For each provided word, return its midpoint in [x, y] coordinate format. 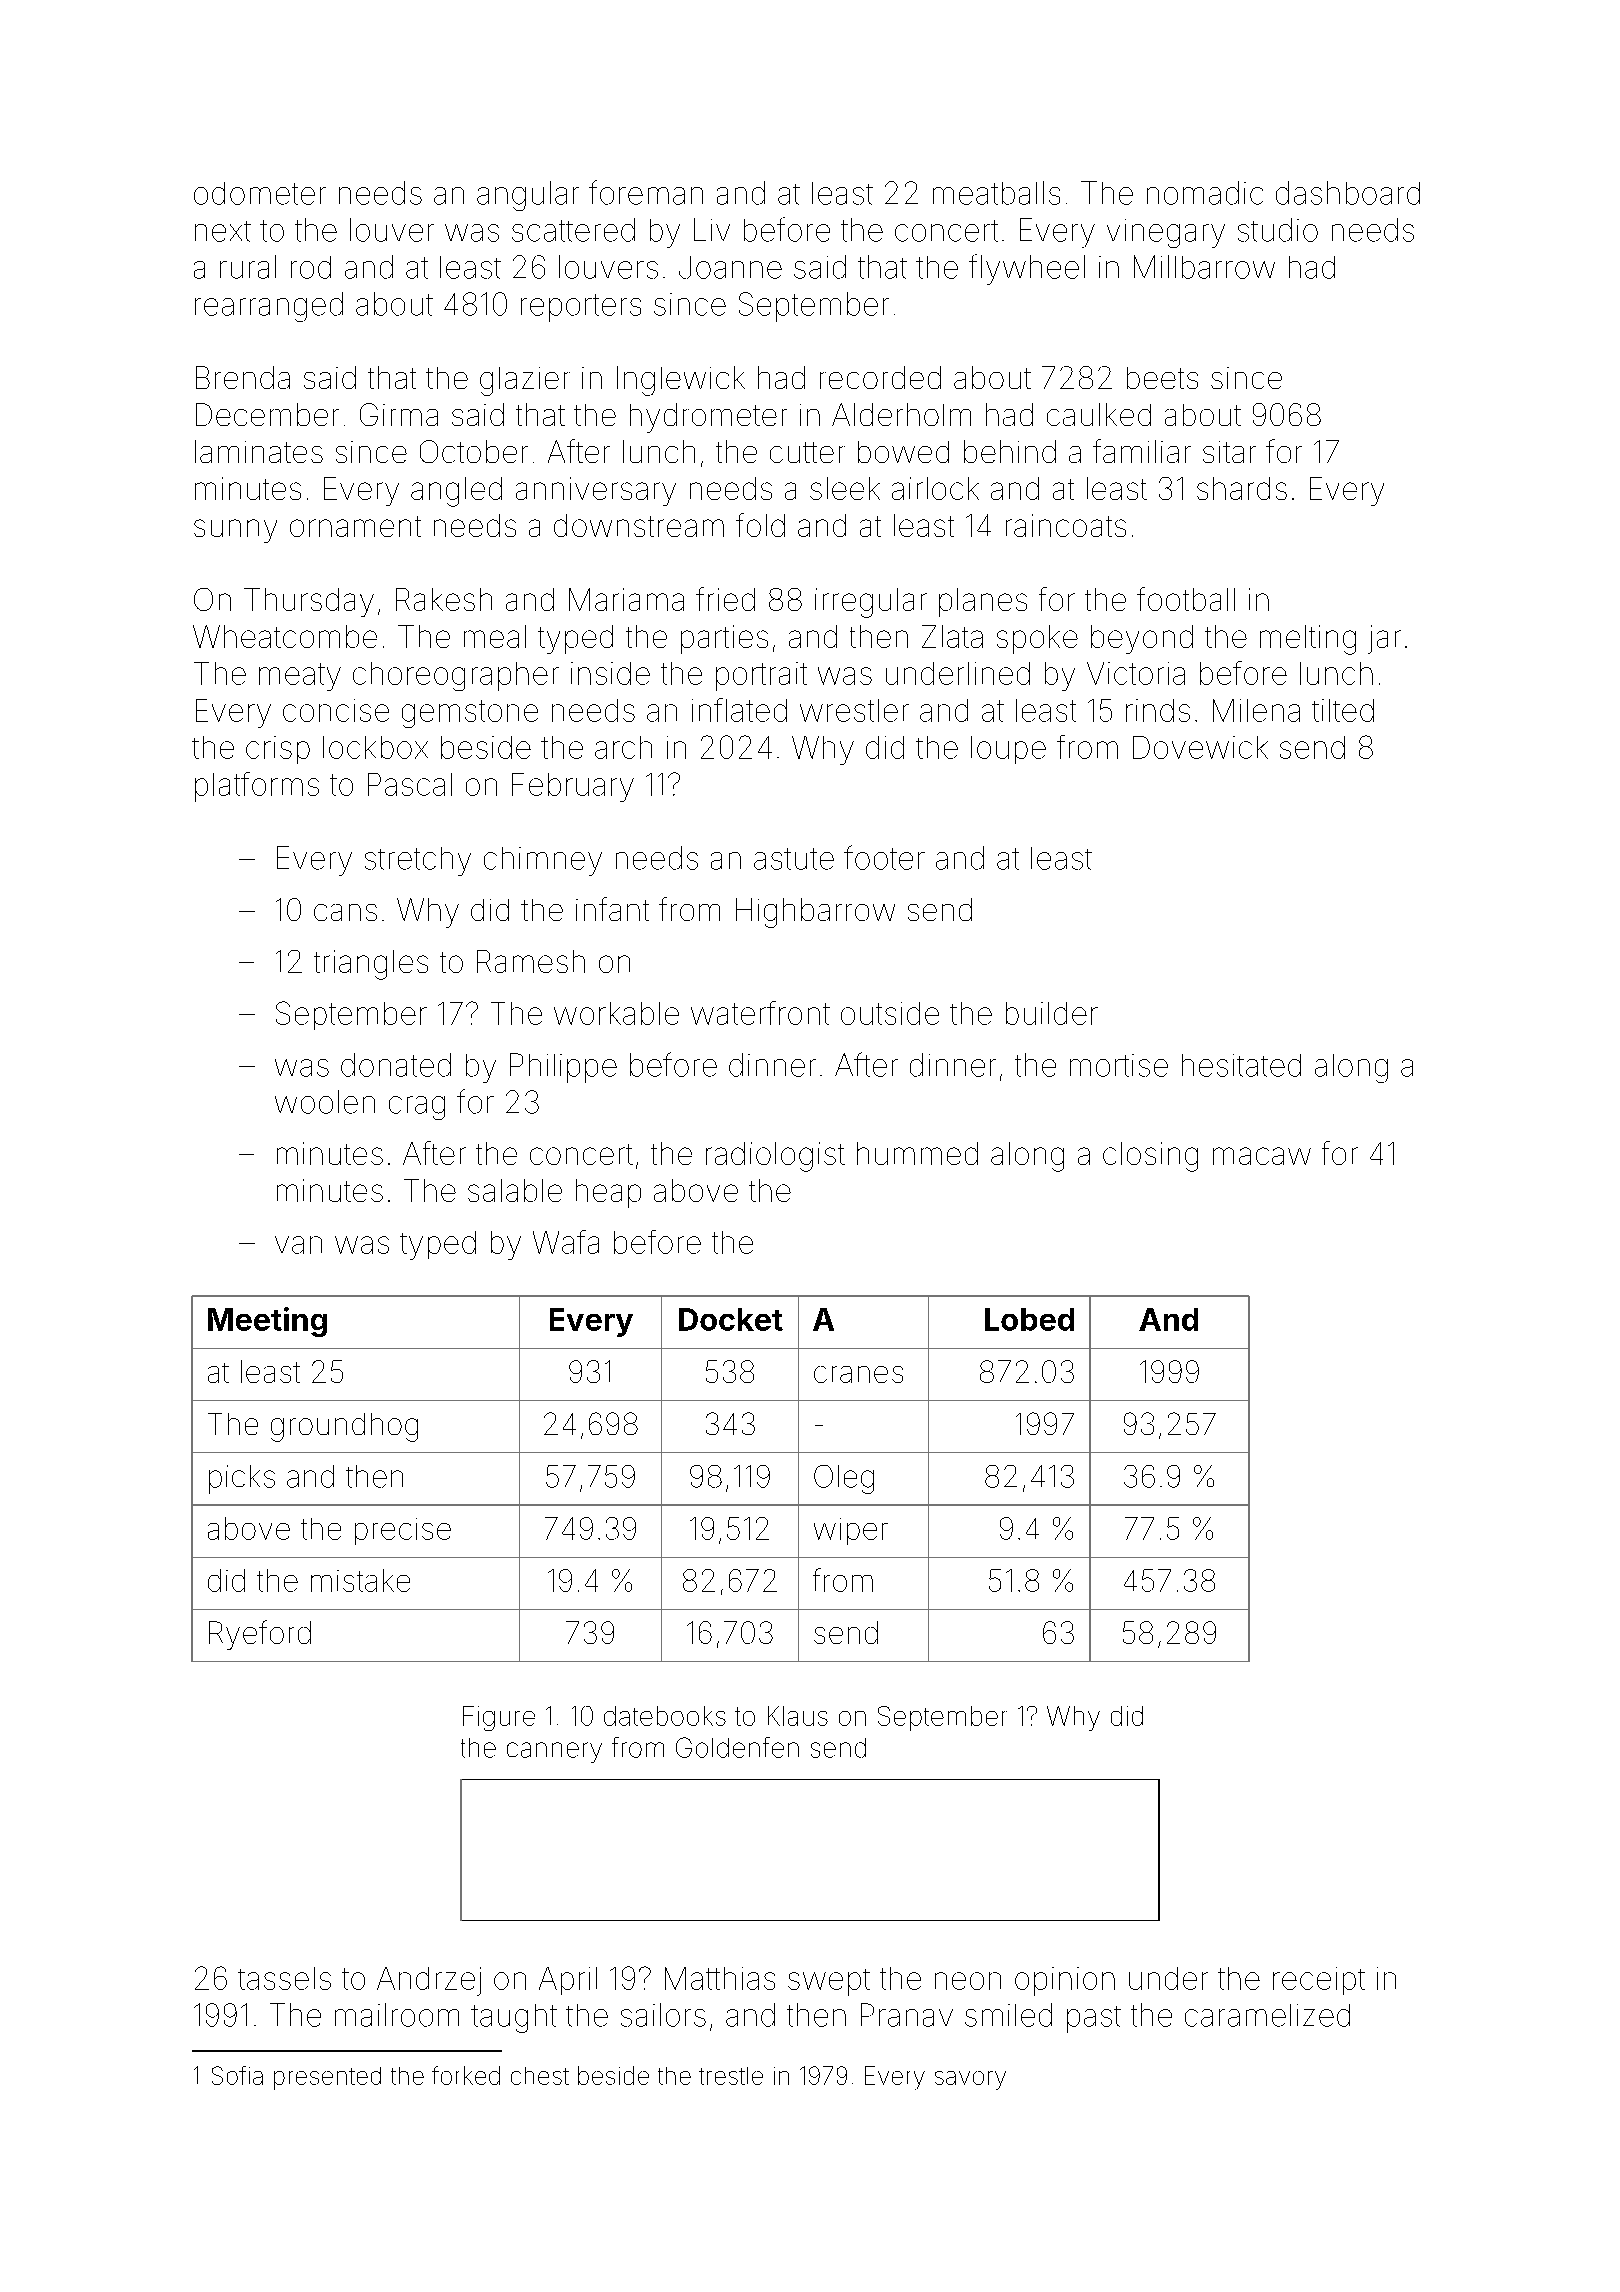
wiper [851, 1531]
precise [403, 1531]
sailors [663, 2015]
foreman [646, 192]
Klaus [798, 1716]
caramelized [1267, 2015]
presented [327, 2078]
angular [528, 196]
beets [1162, 378]
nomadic [1205, 193]
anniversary [596, 491]
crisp [278, 750]
